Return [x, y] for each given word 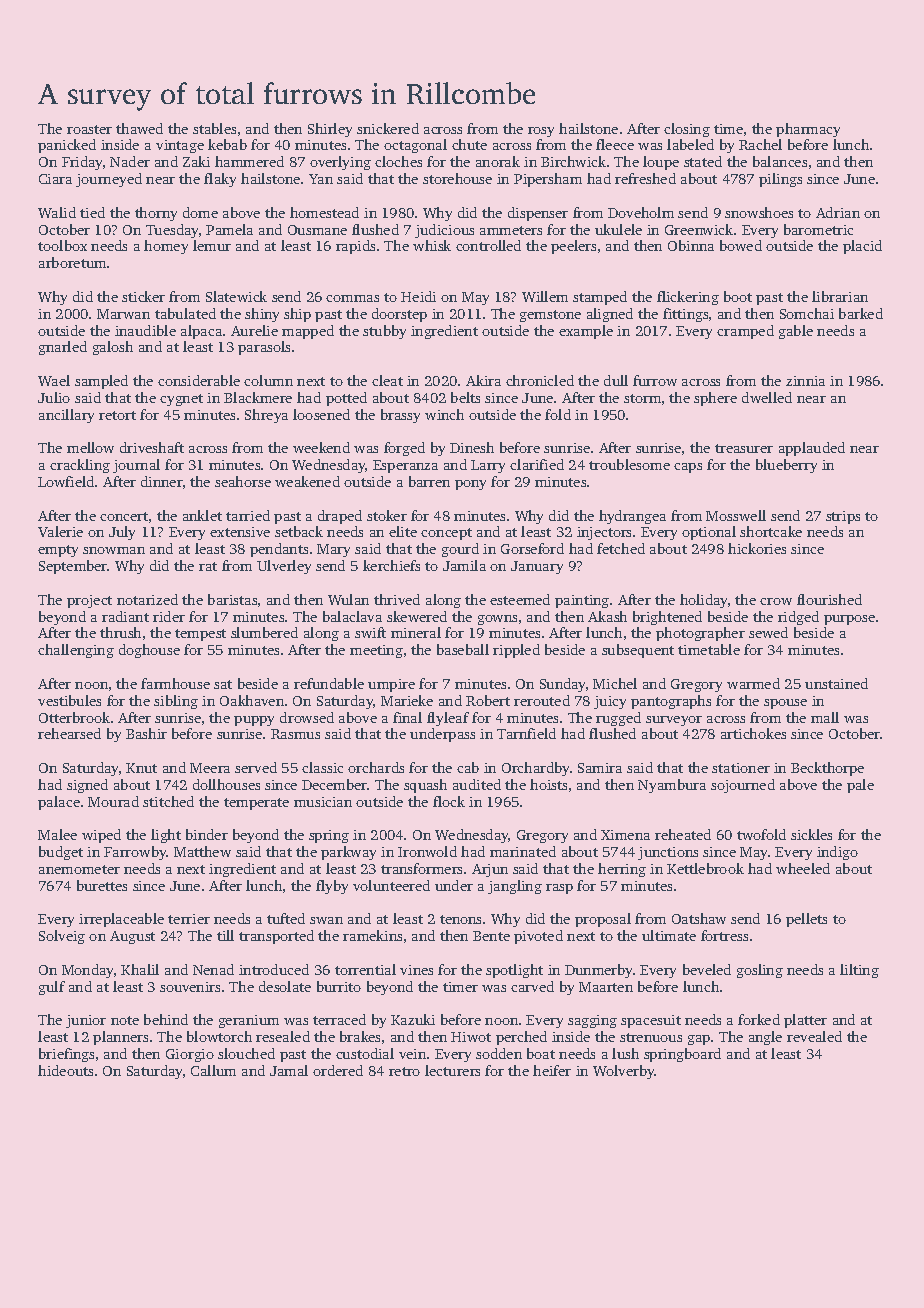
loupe [661, 163]
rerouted [542, 700]
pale [860, 786]
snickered [388, 128]
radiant [125, 616]
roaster [89, 129]
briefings [66, 1055]
